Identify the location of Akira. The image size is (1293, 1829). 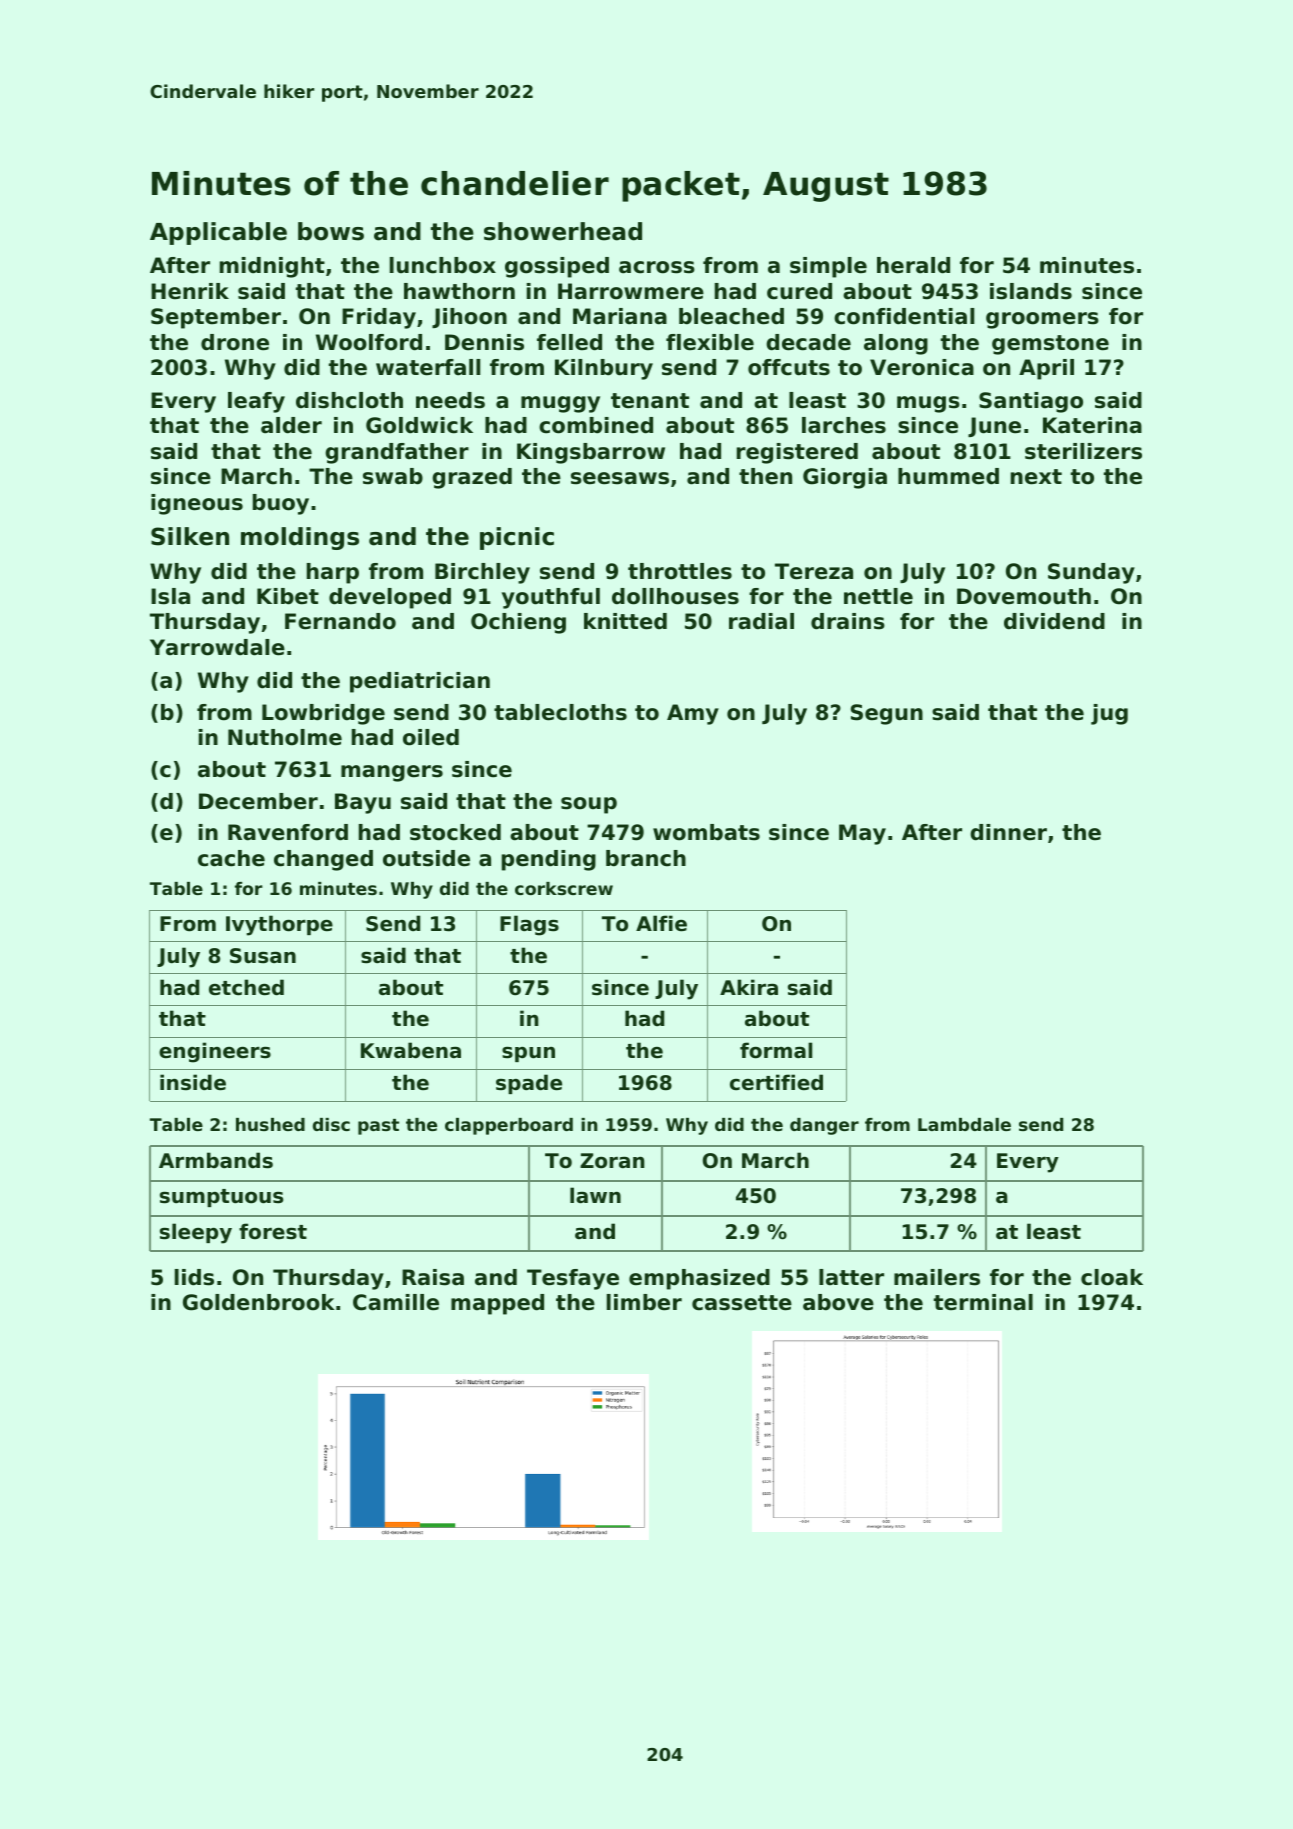
(749, 987).
